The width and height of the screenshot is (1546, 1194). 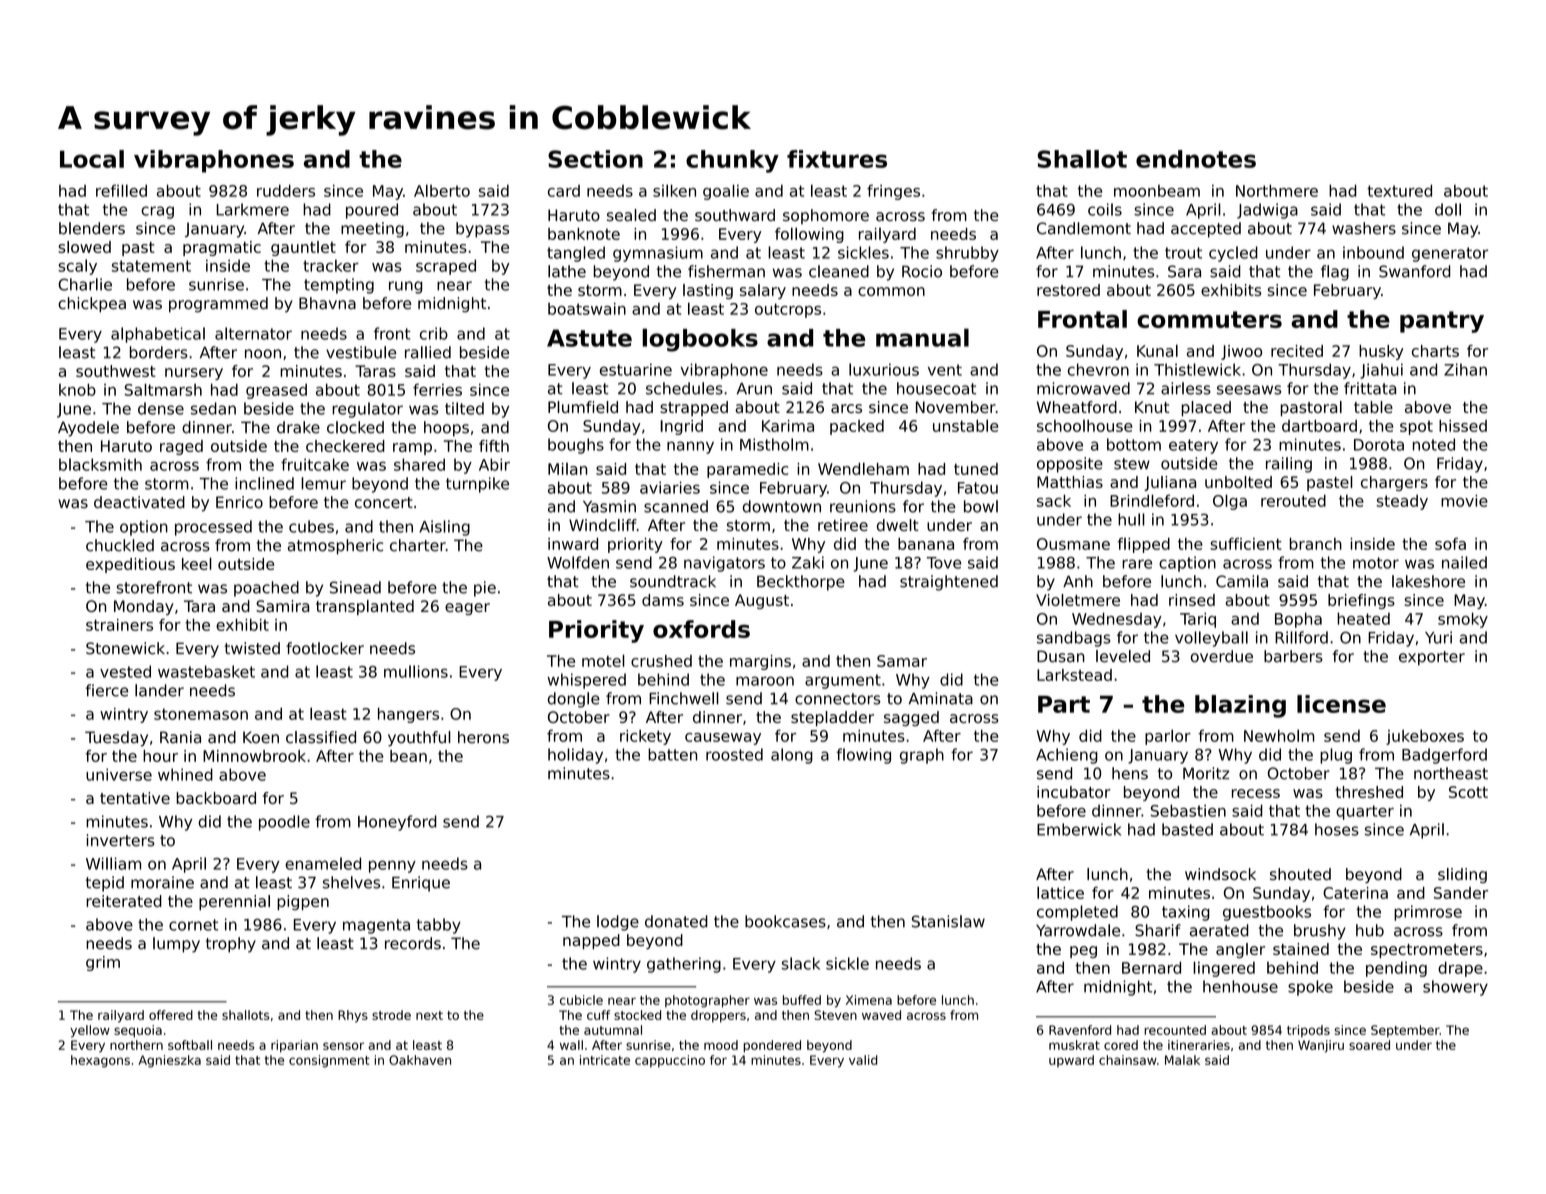 I want to click on Zaki, so click(x=808, y=562).
